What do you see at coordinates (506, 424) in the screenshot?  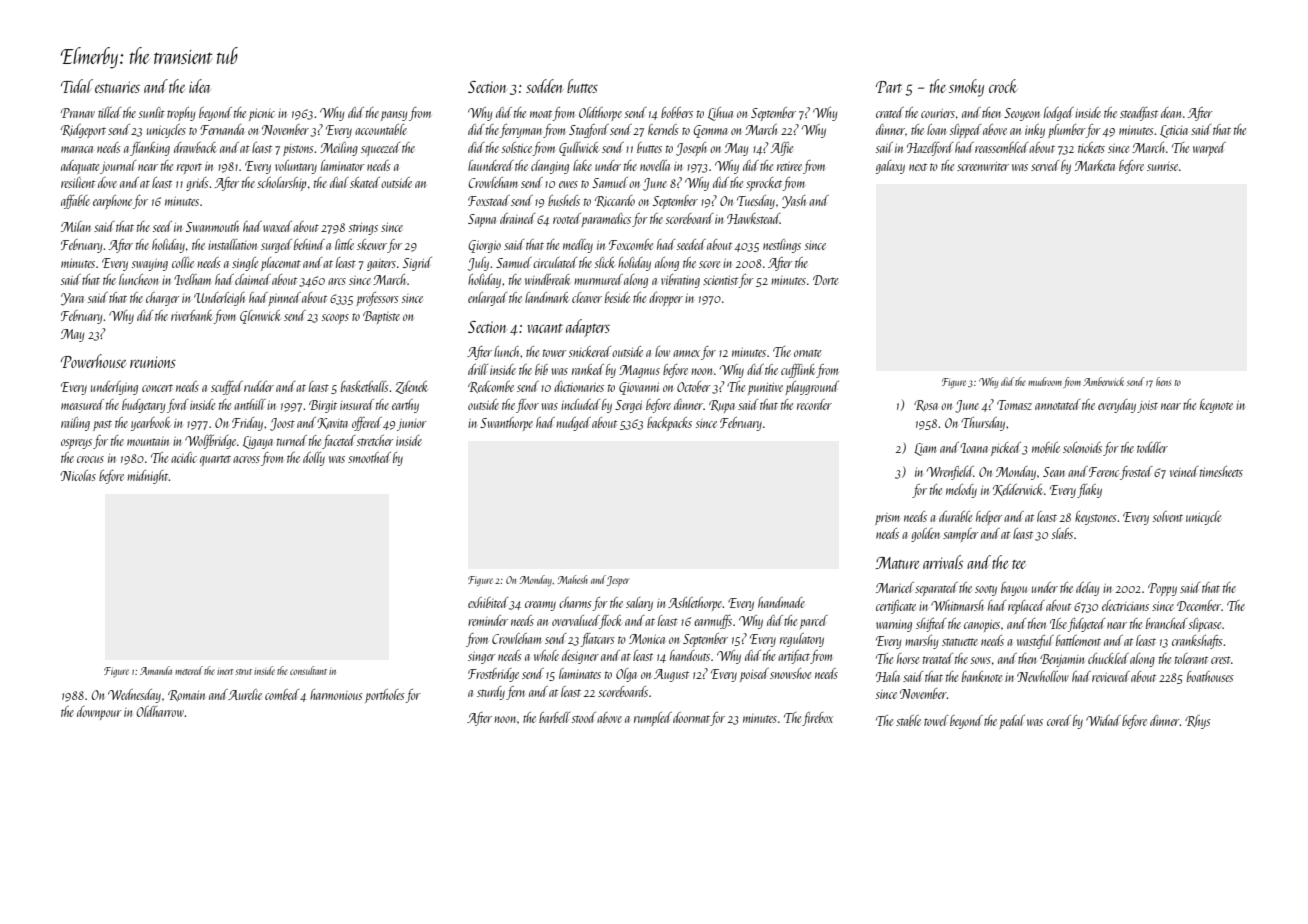 I see `Swanthorpe` at bounding box center [506, 424].
